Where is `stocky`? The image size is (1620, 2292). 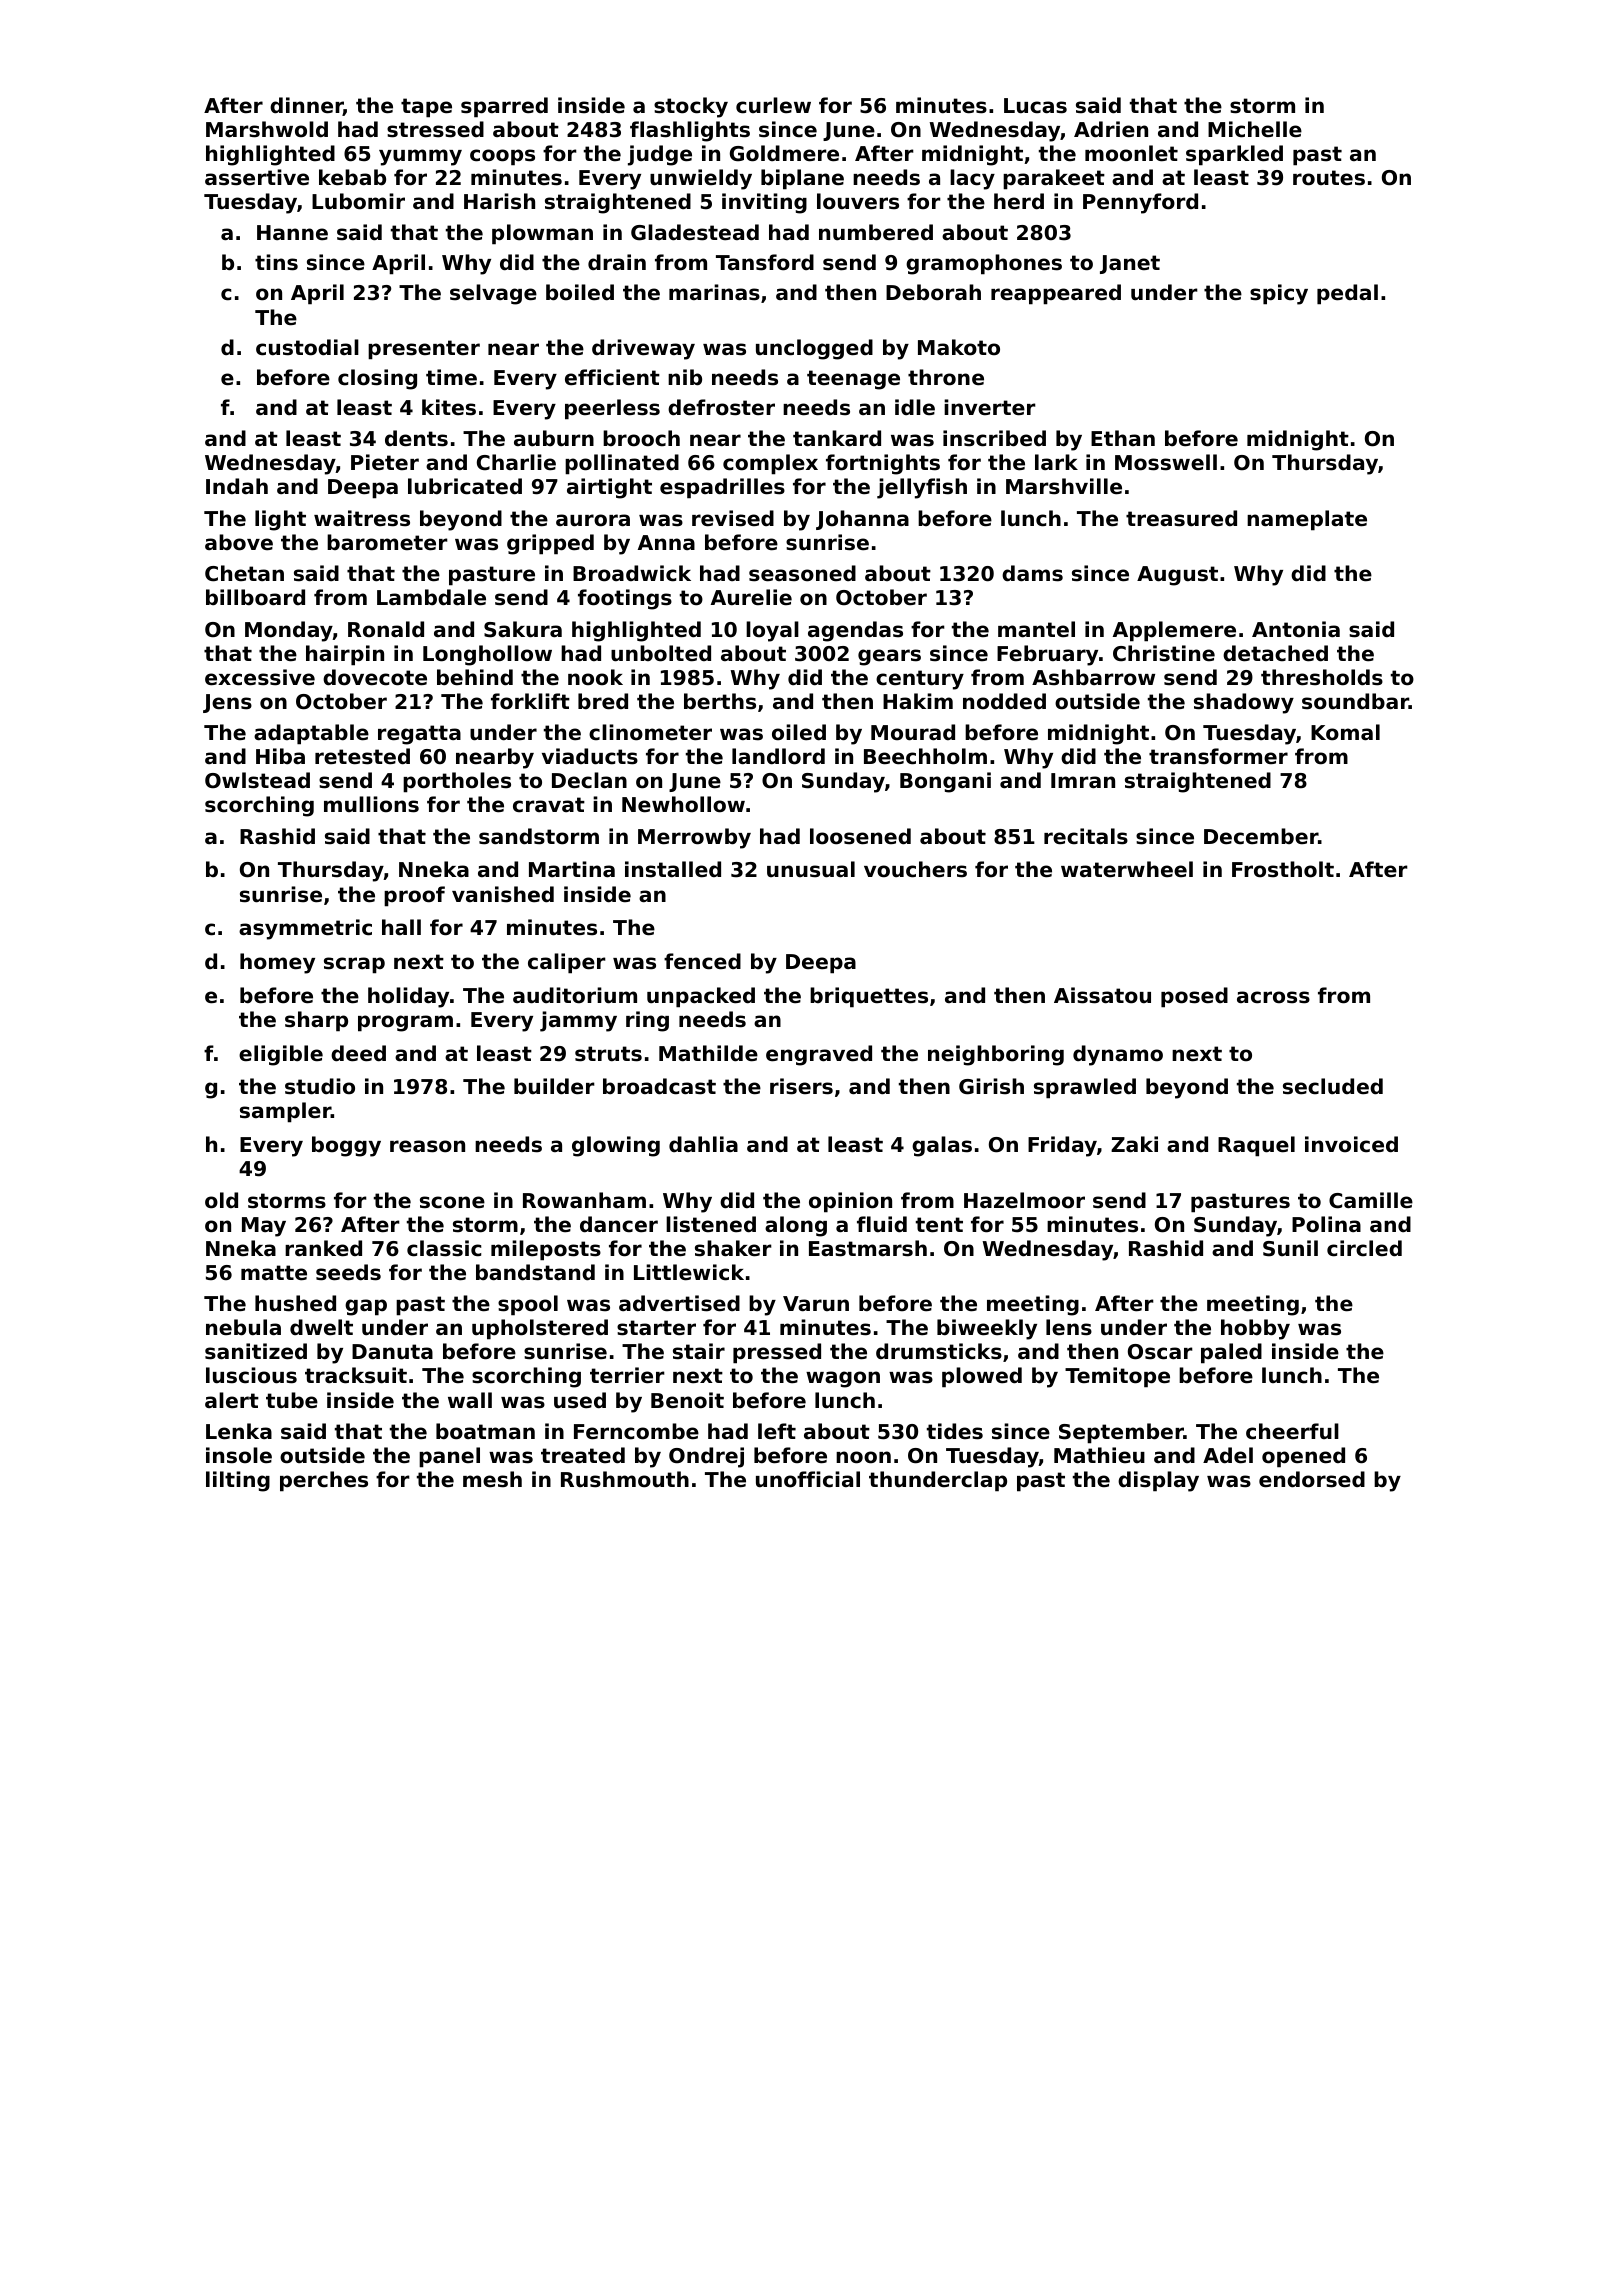
stocky is located at coordinates (691, 107).
